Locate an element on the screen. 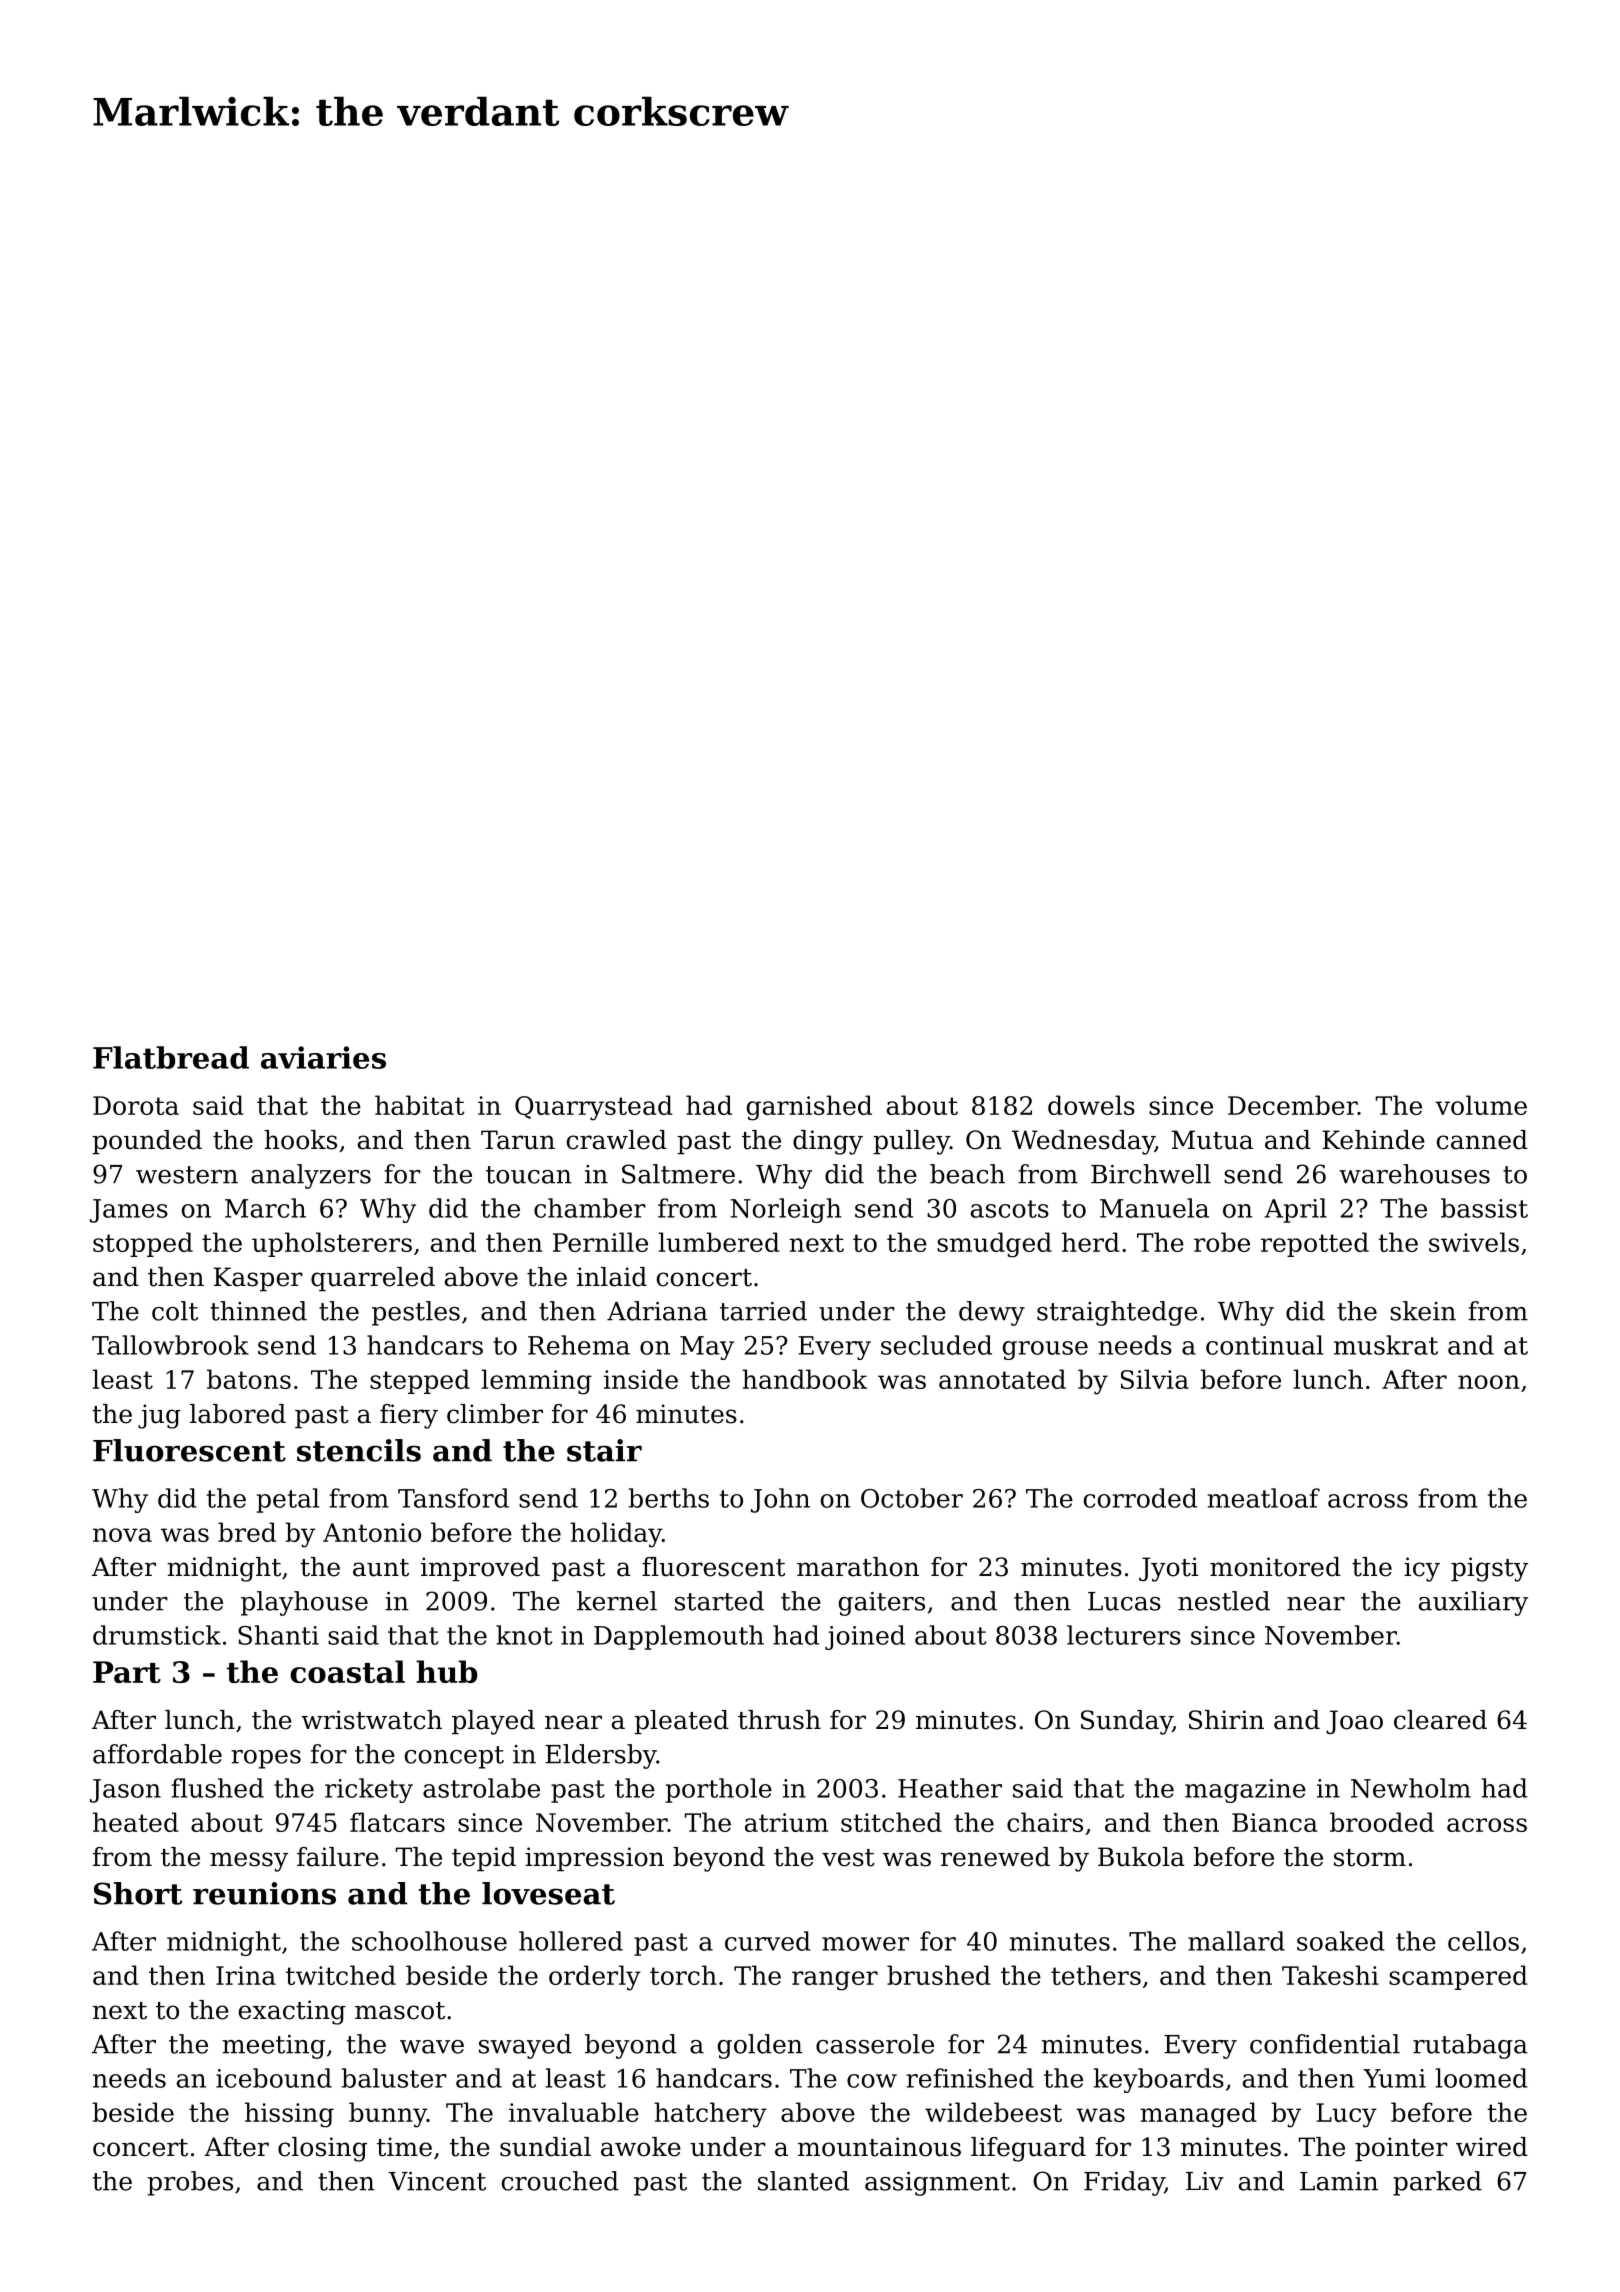  Pernille is located at coordinates (600, 1242).
